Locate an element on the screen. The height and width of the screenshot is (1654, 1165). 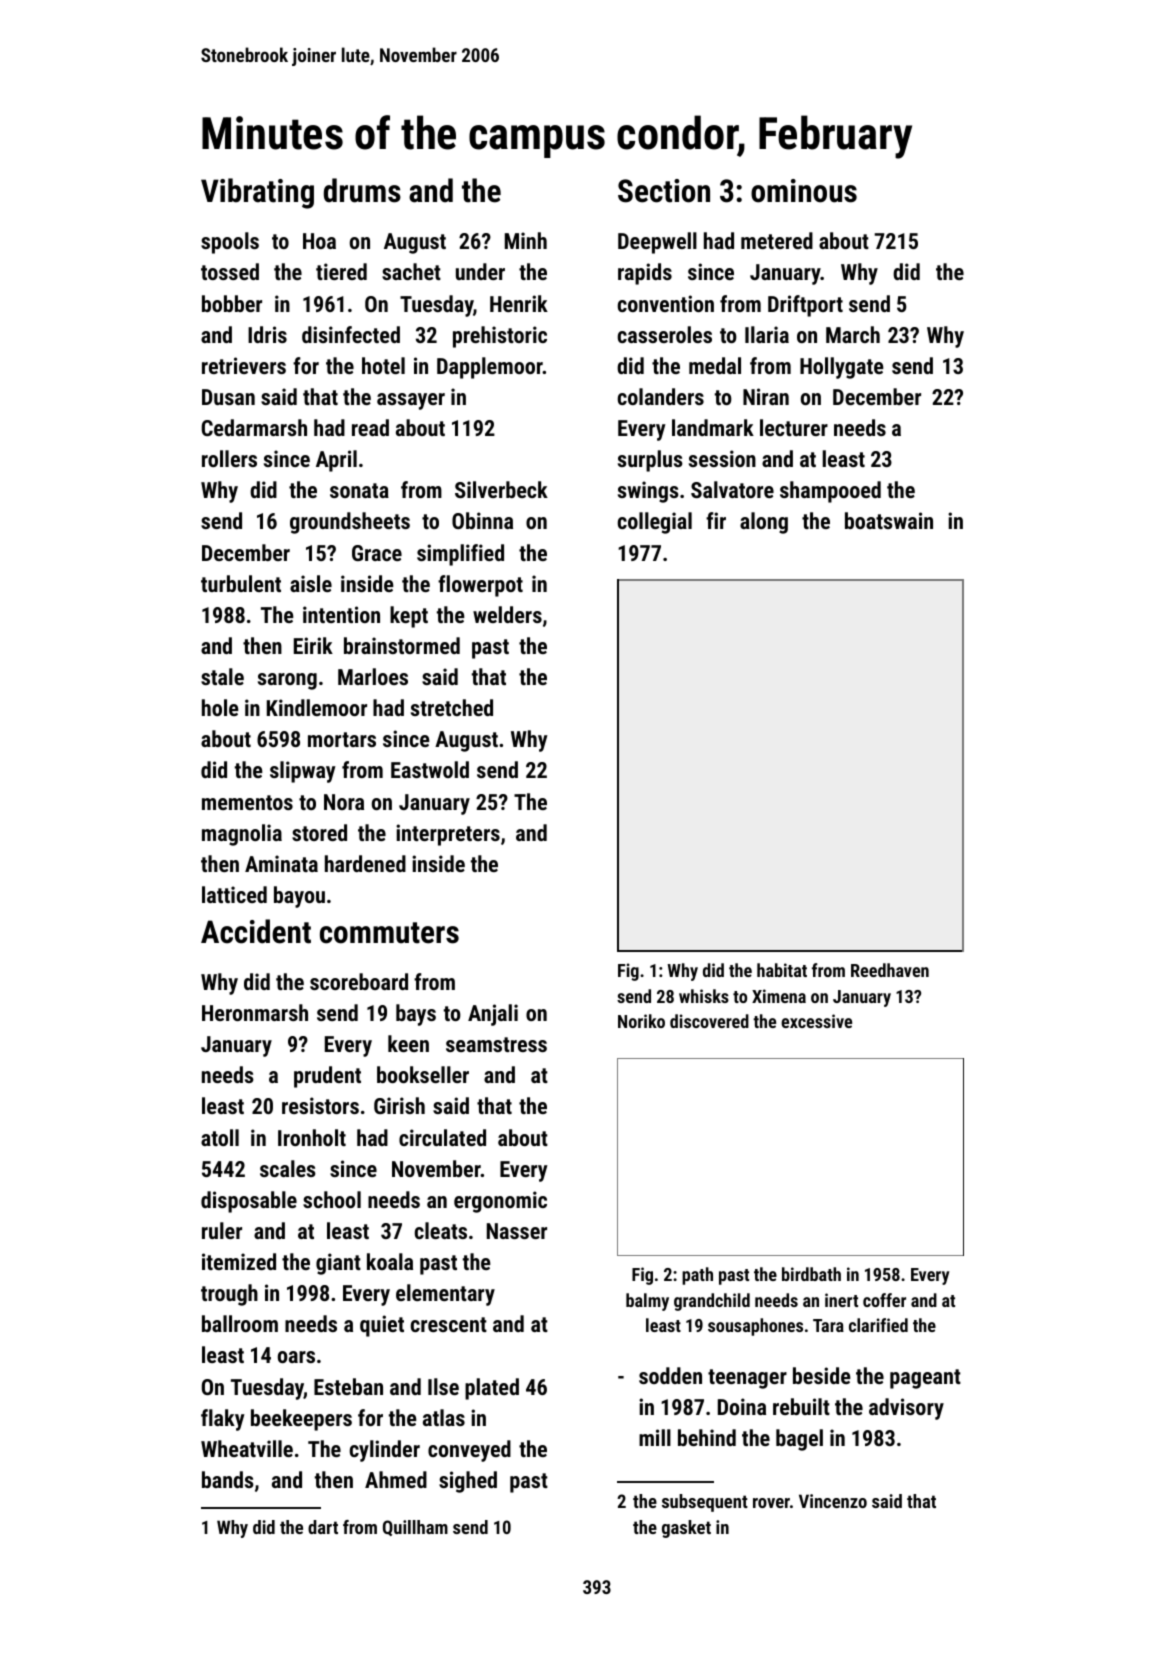
advisory is located at coordinates (906, 1409).
